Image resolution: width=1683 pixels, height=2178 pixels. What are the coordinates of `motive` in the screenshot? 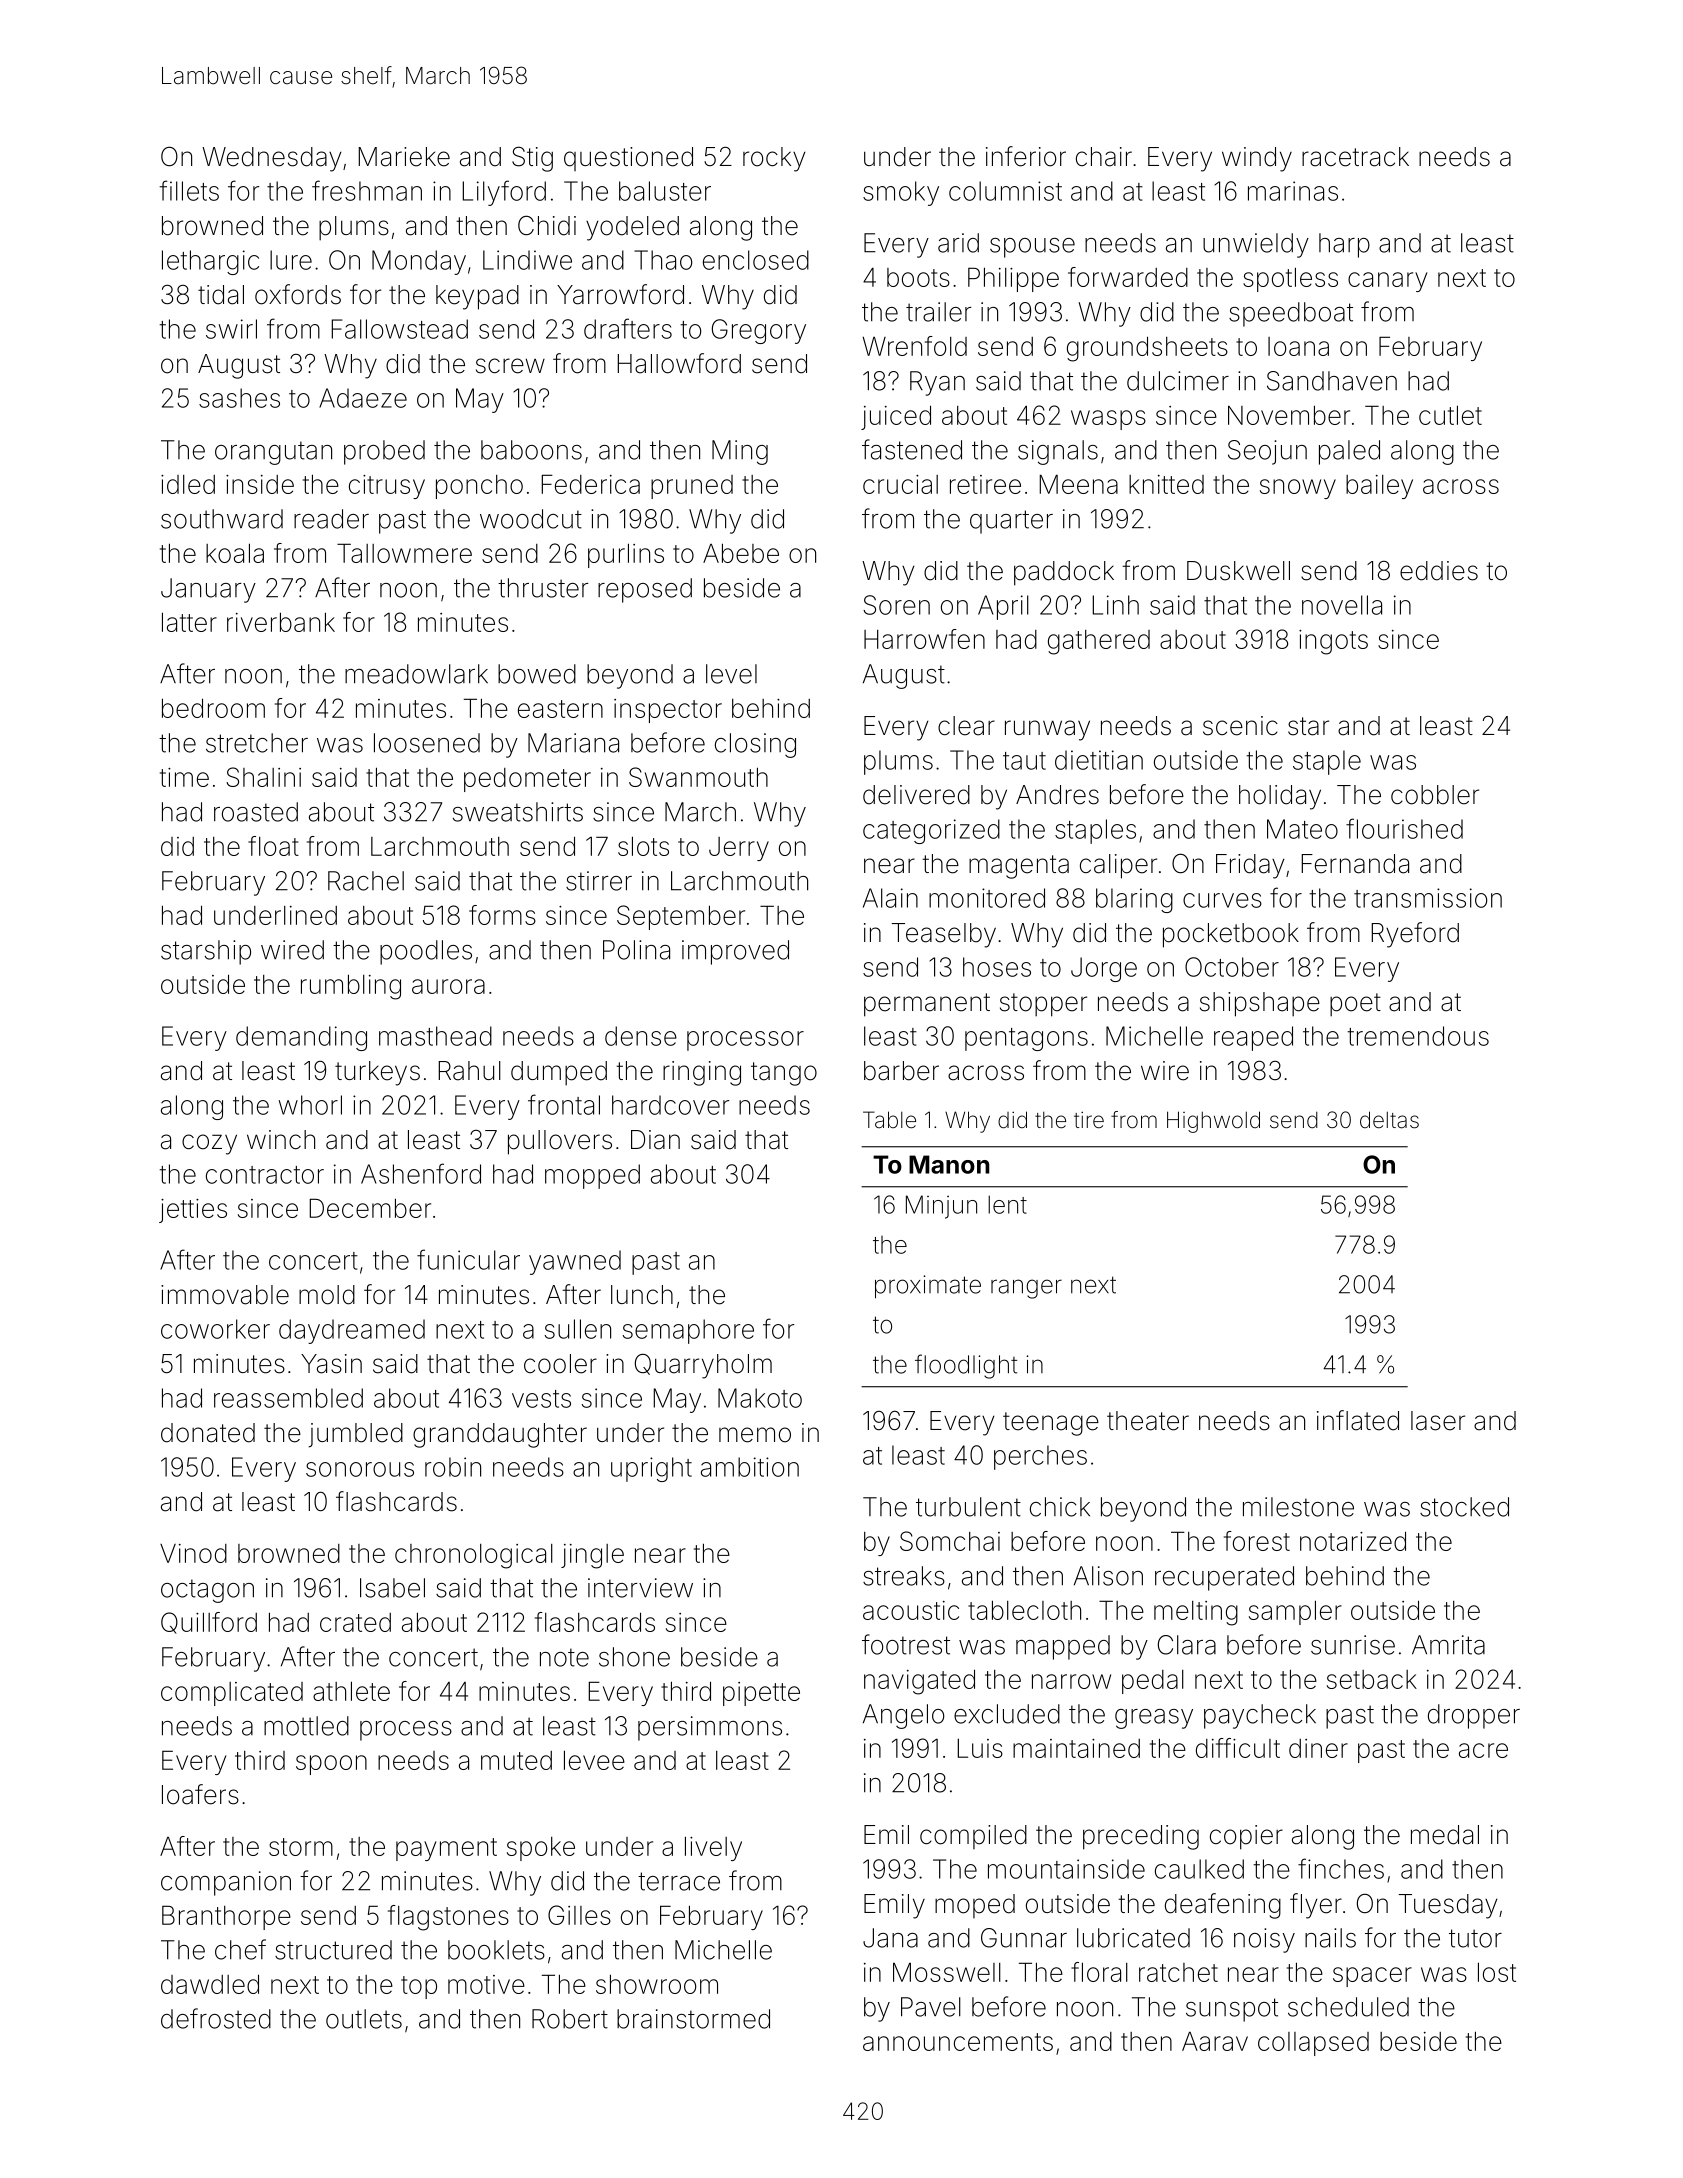 It's located at (486, 1984).
